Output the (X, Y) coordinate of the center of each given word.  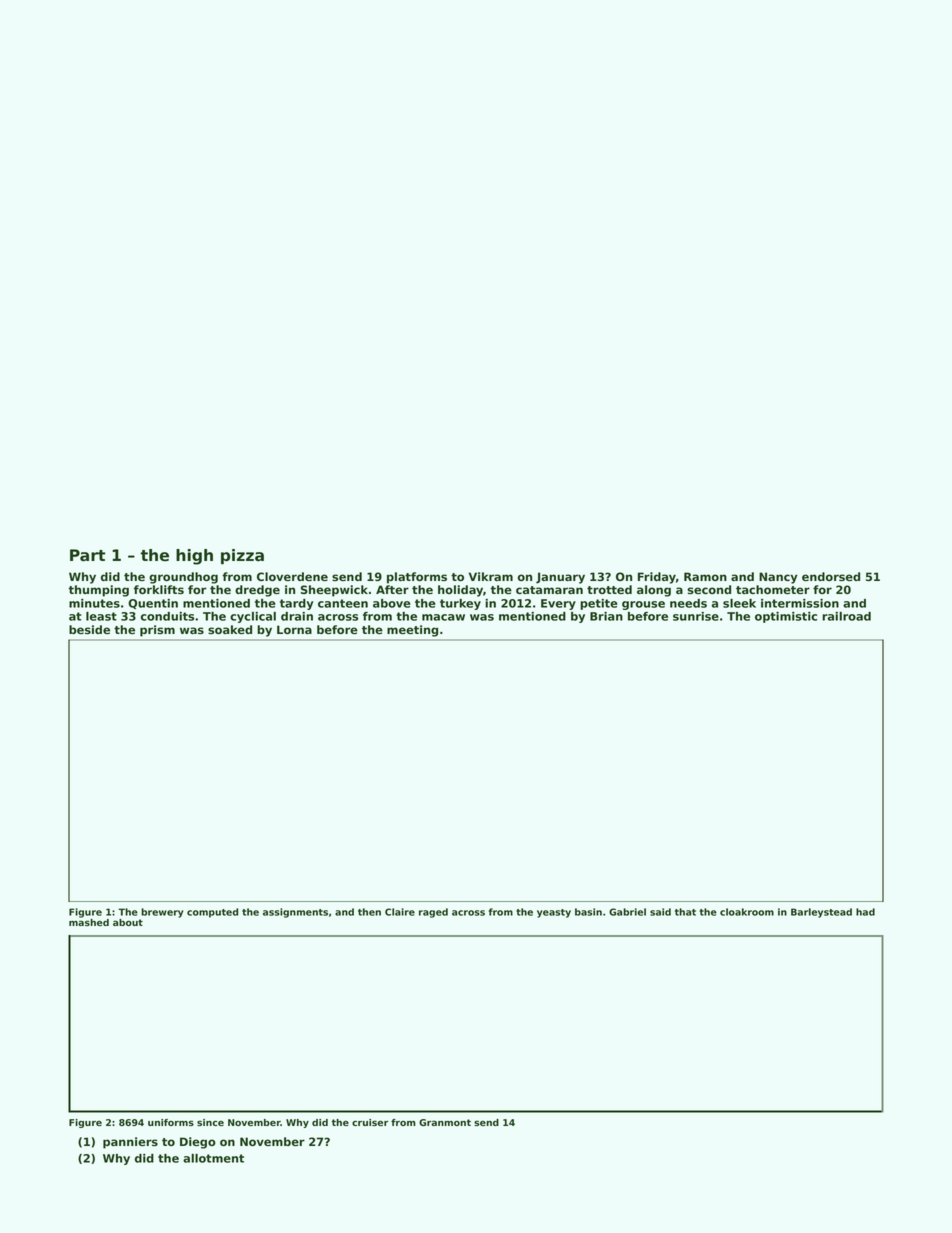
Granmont (445, 1122)
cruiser (370, 1122)
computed (212, 913)
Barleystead (821, 913)
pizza (242, 557)
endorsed (831, 576)
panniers (130, 1143)
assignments (295, 913)
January (560, 578)
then (369, 912)
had (865, 912)
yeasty (554, 913)
